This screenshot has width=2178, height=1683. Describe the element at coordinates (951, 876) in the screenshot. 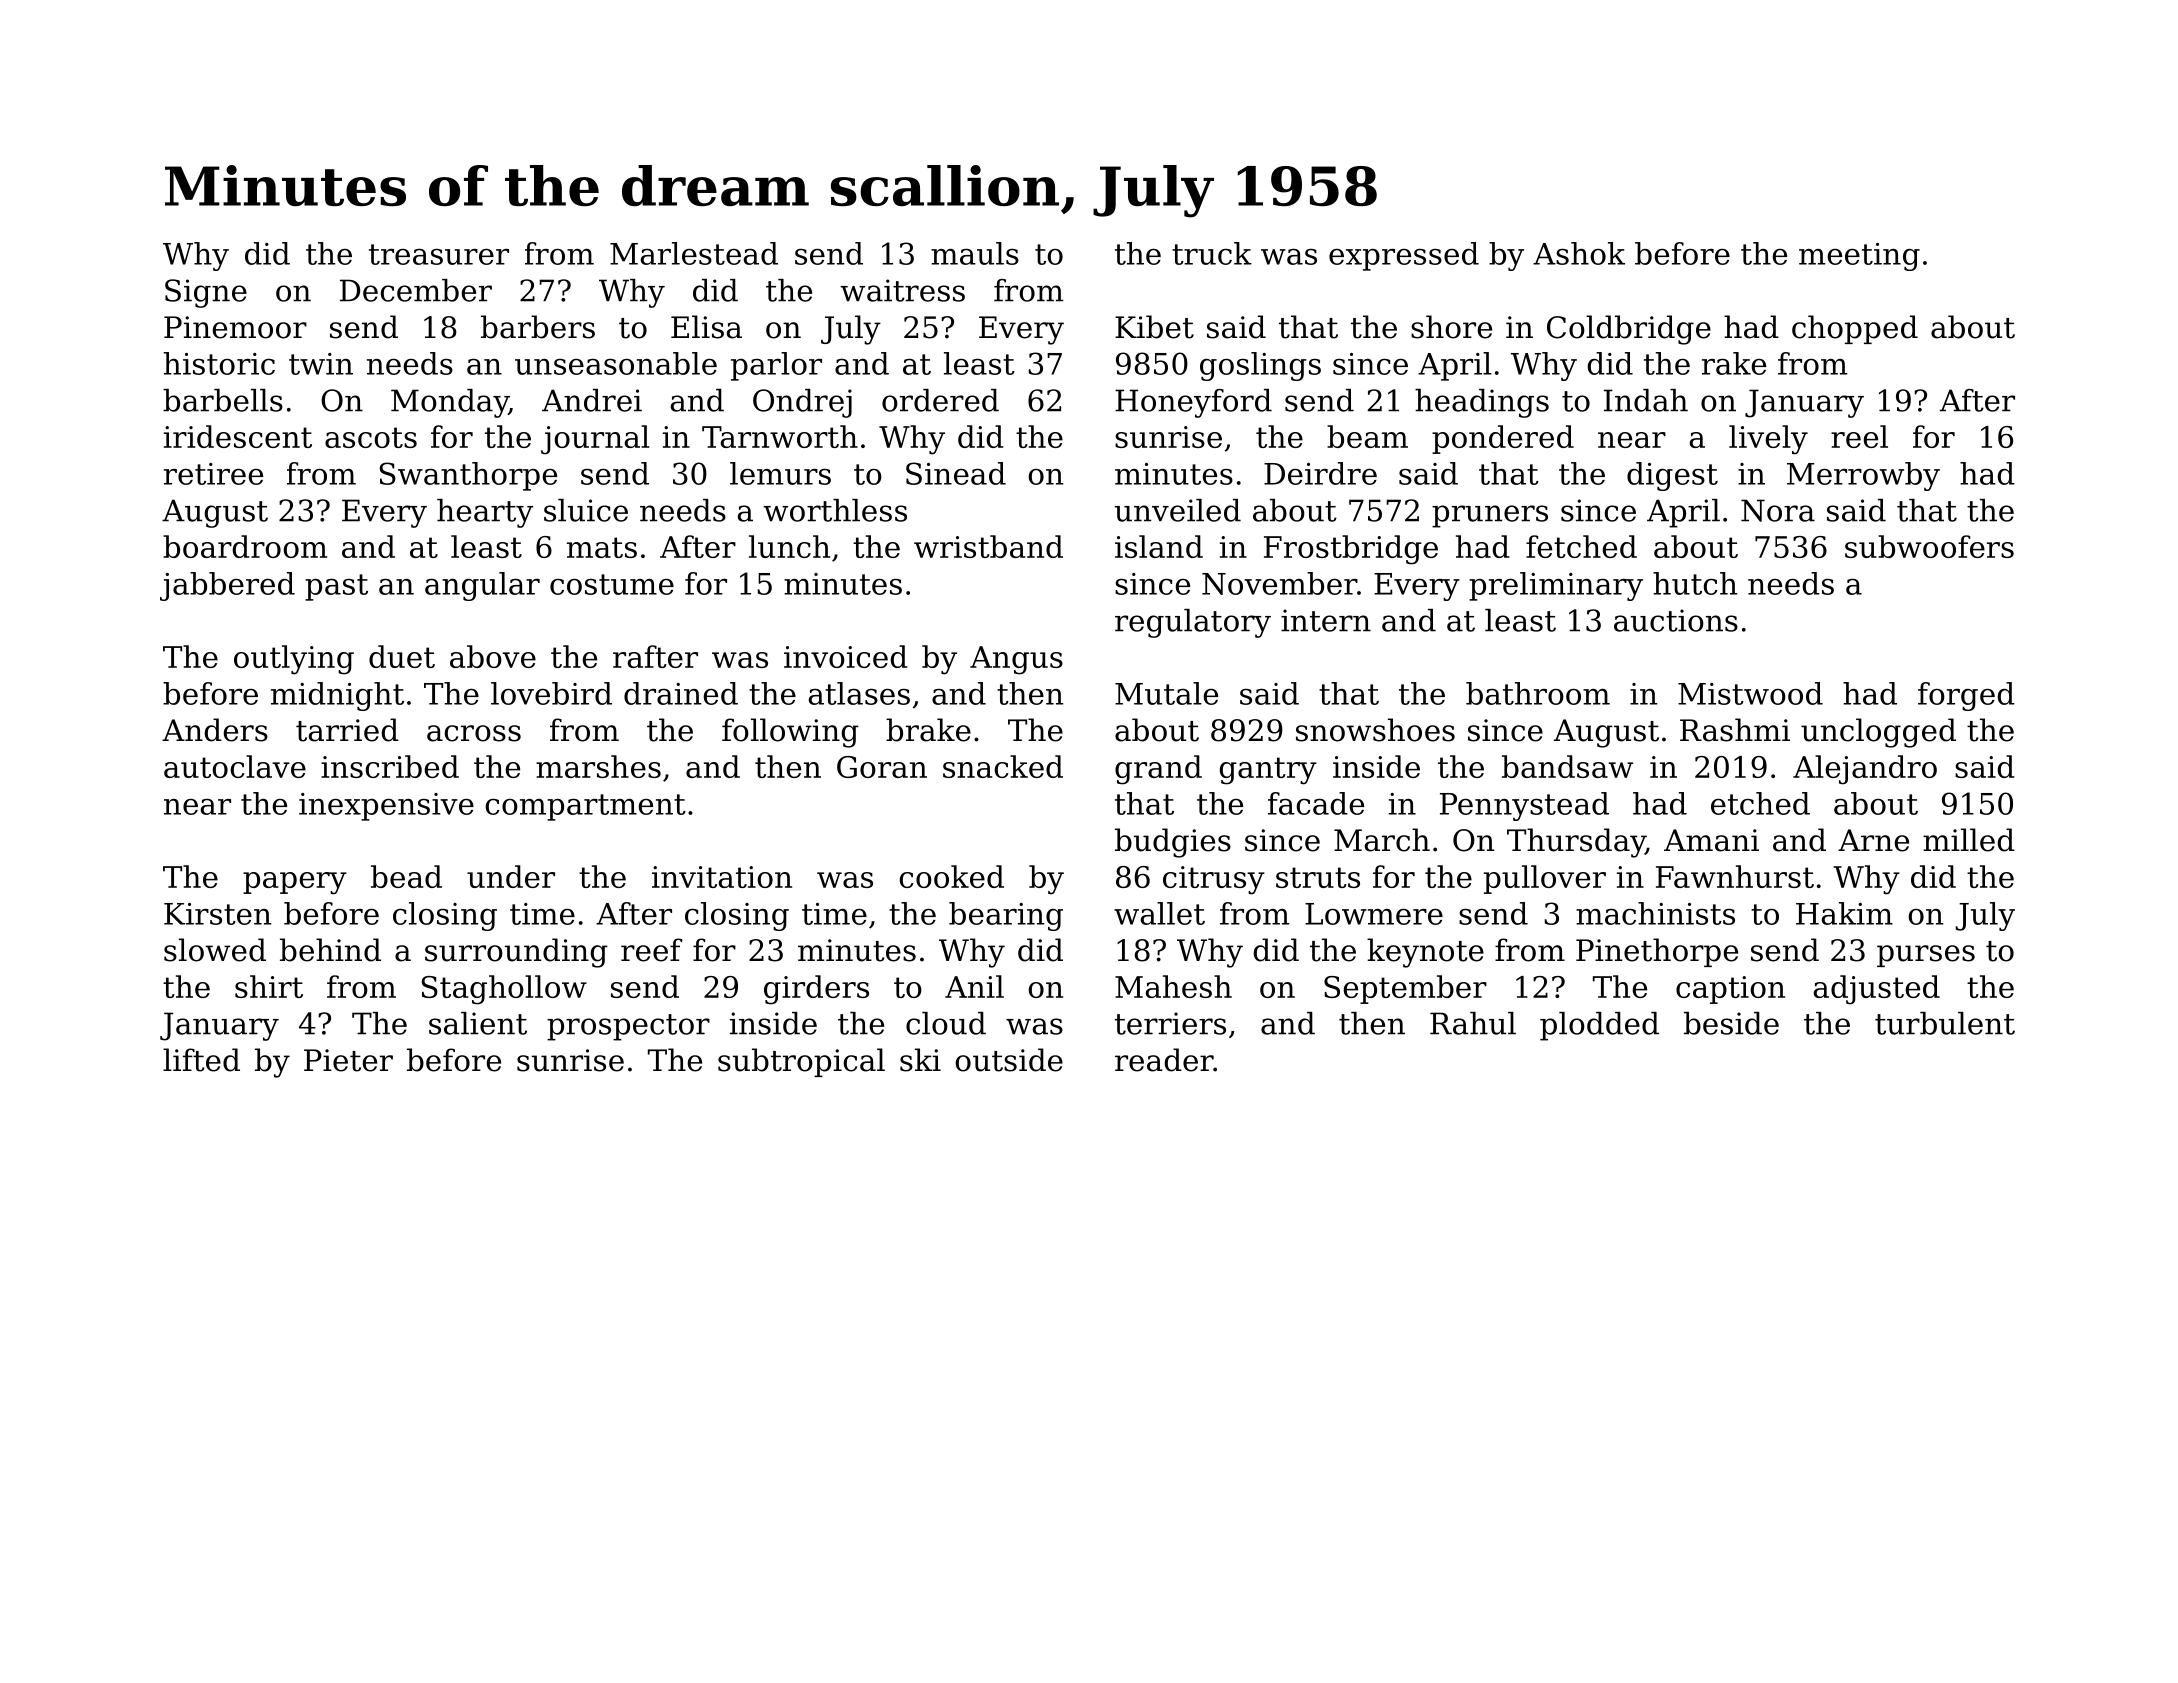

I see `cooked` at that location.
